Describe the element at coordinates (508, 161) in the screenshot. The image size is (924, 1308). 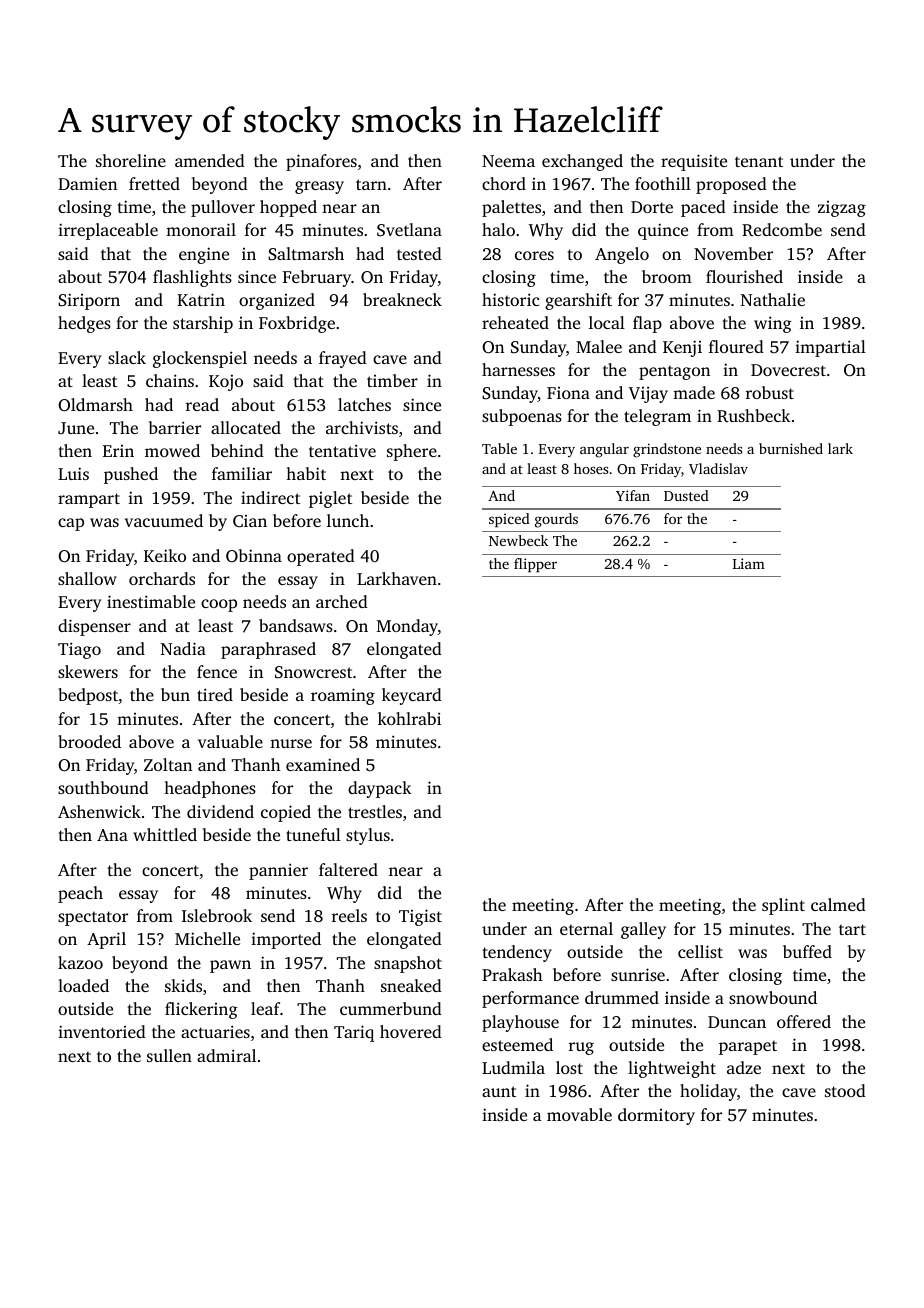
I see `Neema` at that location.
